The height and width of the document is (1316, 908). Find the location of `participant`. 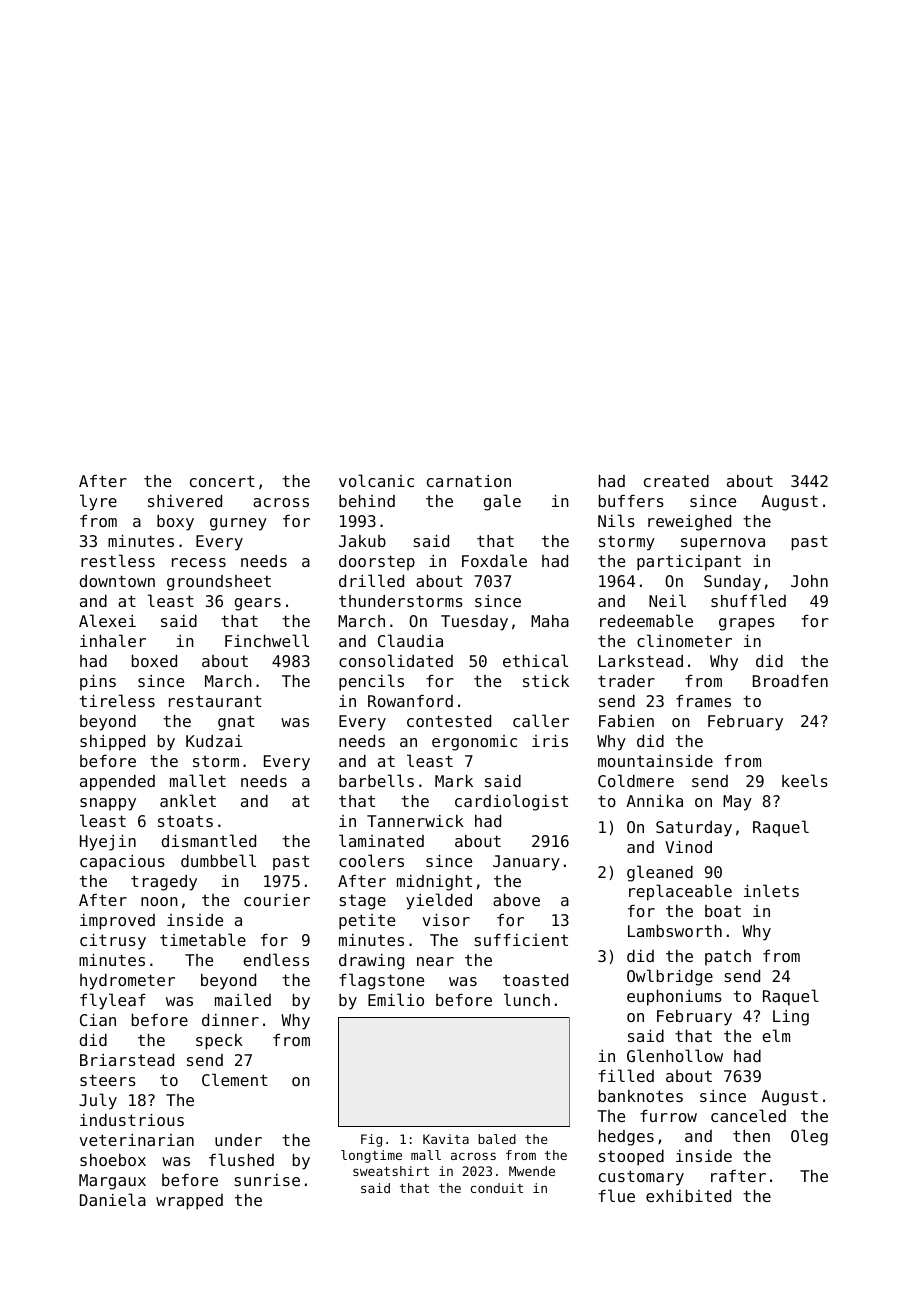

participant is located at coordinates (689, 563).
